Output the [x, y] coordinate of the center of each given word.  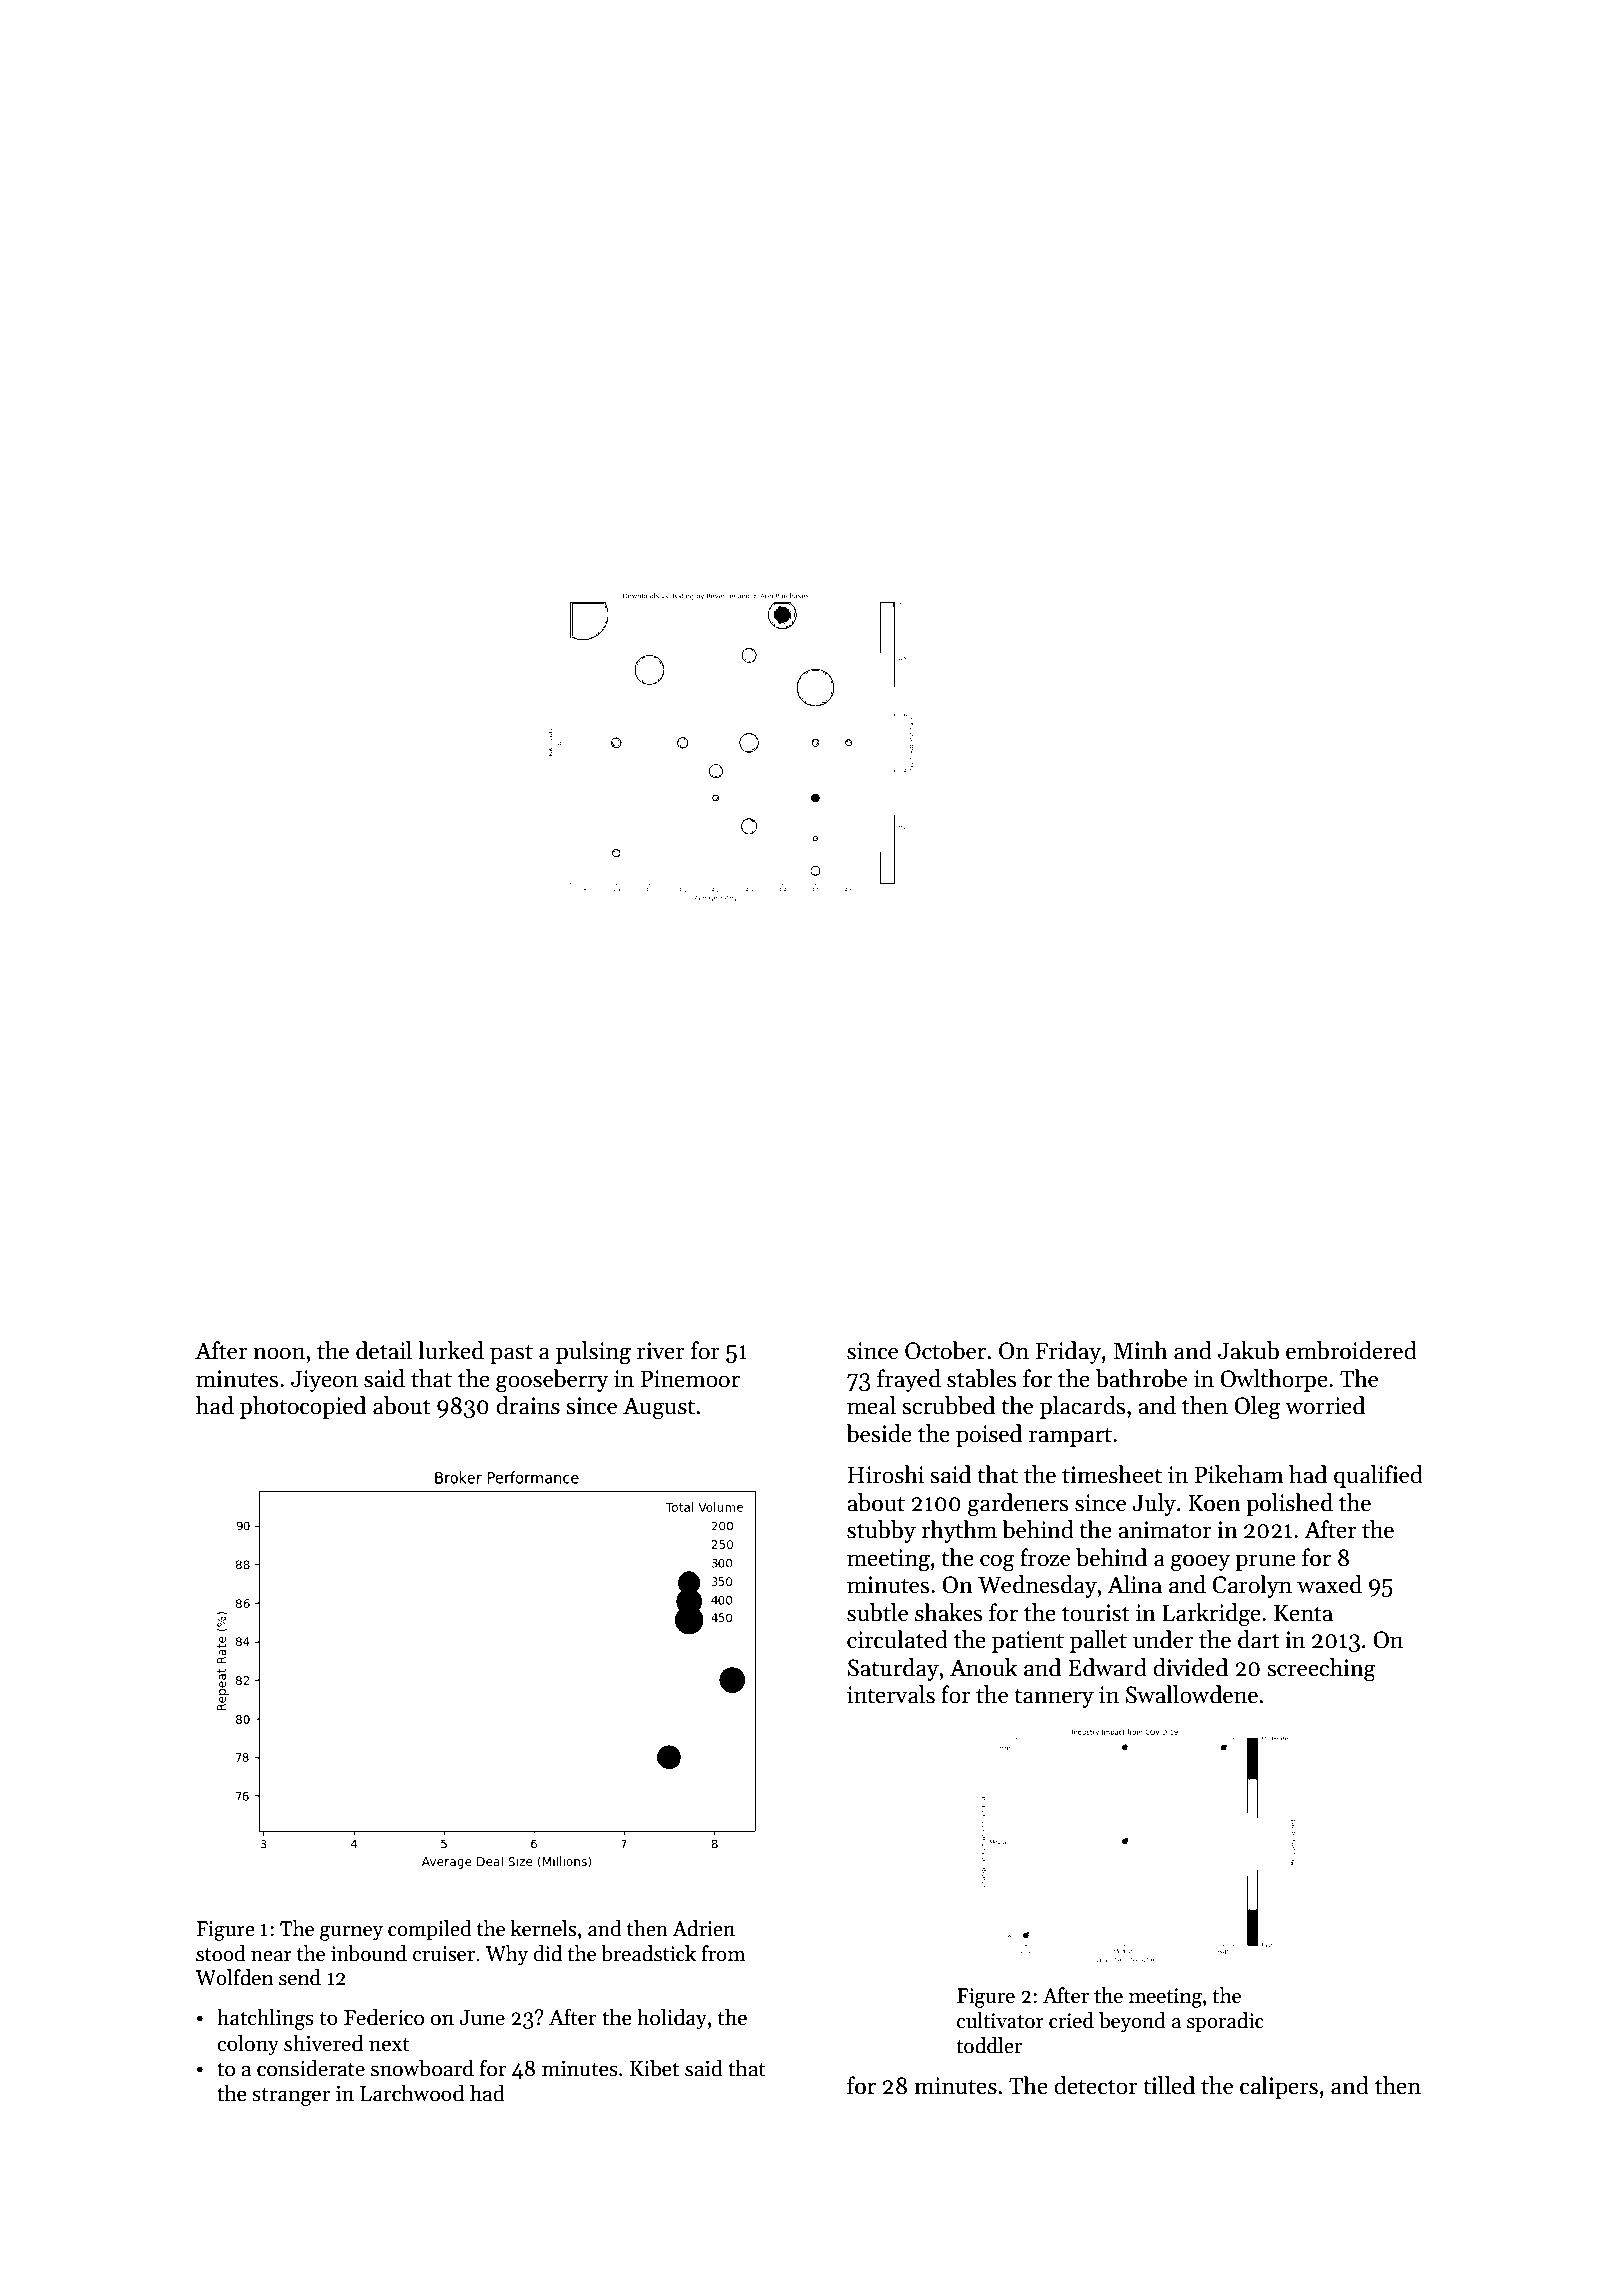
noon [279, 1353]
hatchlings [265, 2019]
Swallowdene [1192, 1694]
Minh [1140, 1350]
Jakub [1248, 1350]
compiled [430, 1930]
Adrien [703, 1928]
